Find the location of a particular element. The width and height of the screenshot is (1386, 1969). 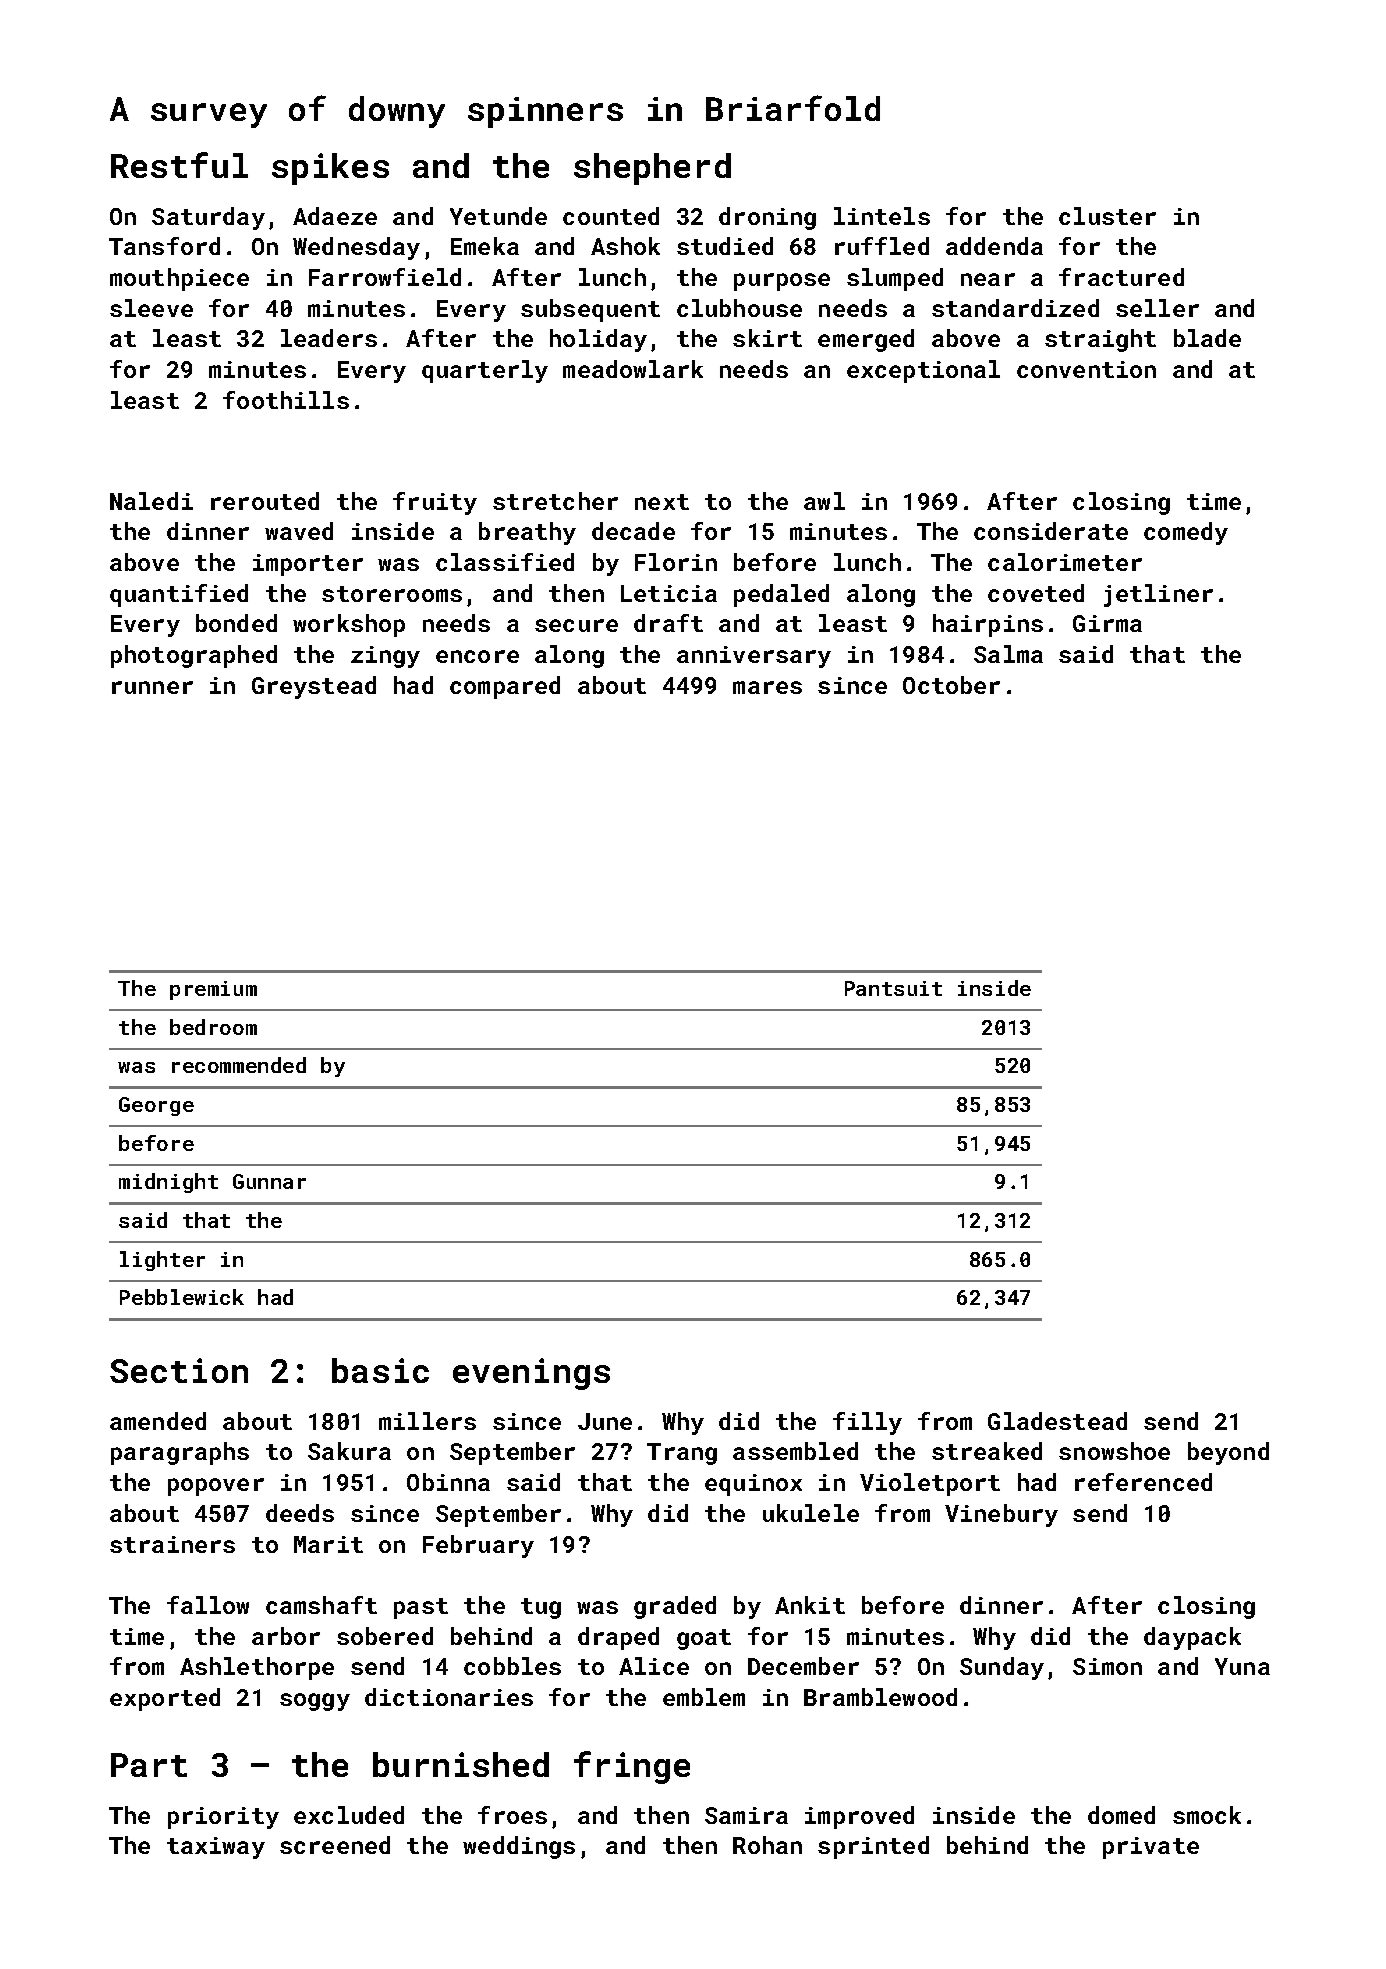

cluster is located at coordinates (1107, 216).
